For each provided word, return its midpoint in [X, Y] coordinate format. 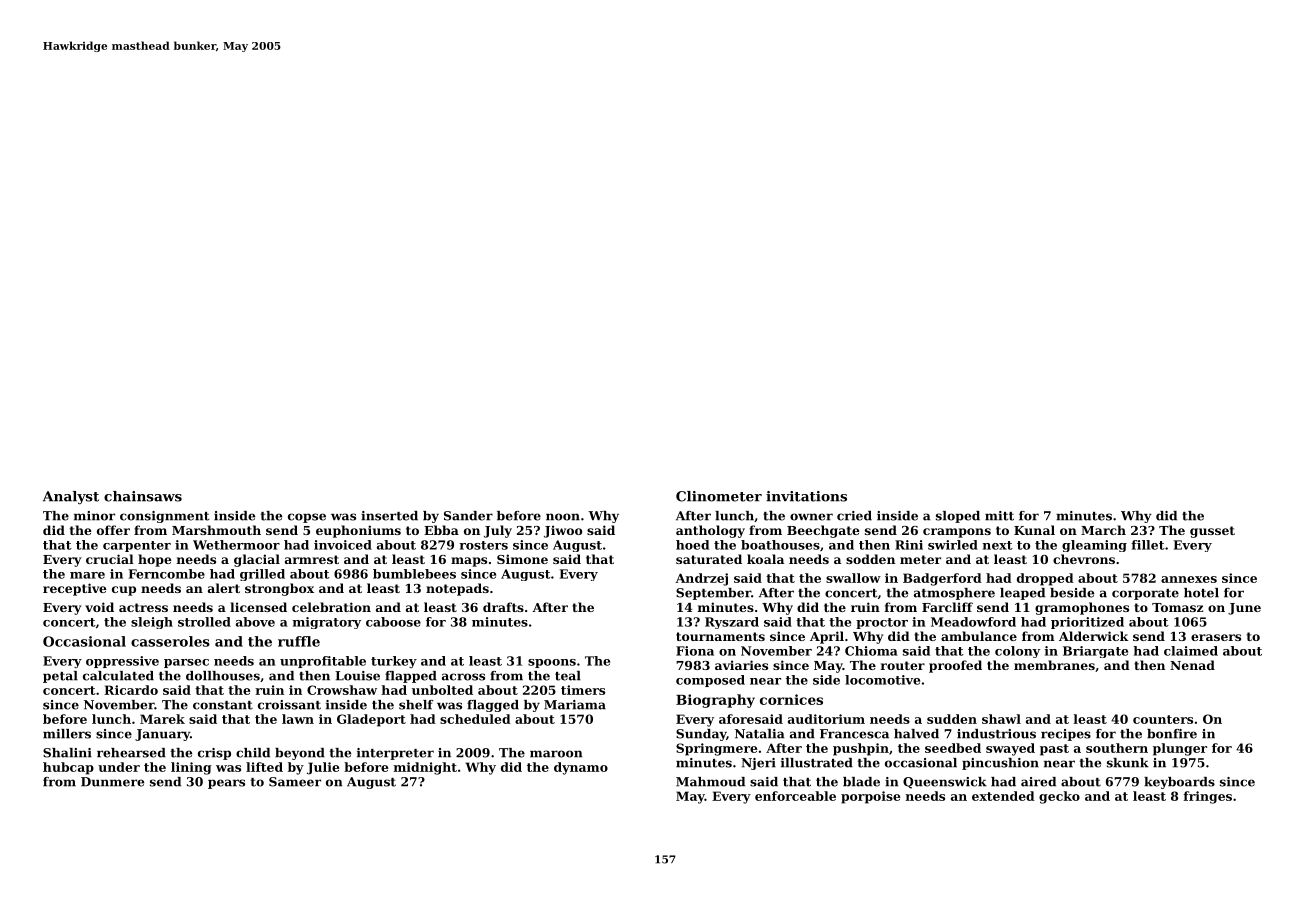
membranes [1054, 665]
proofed [955, 666]
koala [765, 559]
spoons [552, 663]
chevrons [1084, 559]
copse [307, 518]
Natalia [759, 734]
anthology [710, 531]
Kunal [1034, 530]
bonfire [1172, 734]
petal [60, 677]
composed [710, 681]
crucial [110, 559]
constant [223, 705]
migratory [327, 623]
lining [191, 768]
